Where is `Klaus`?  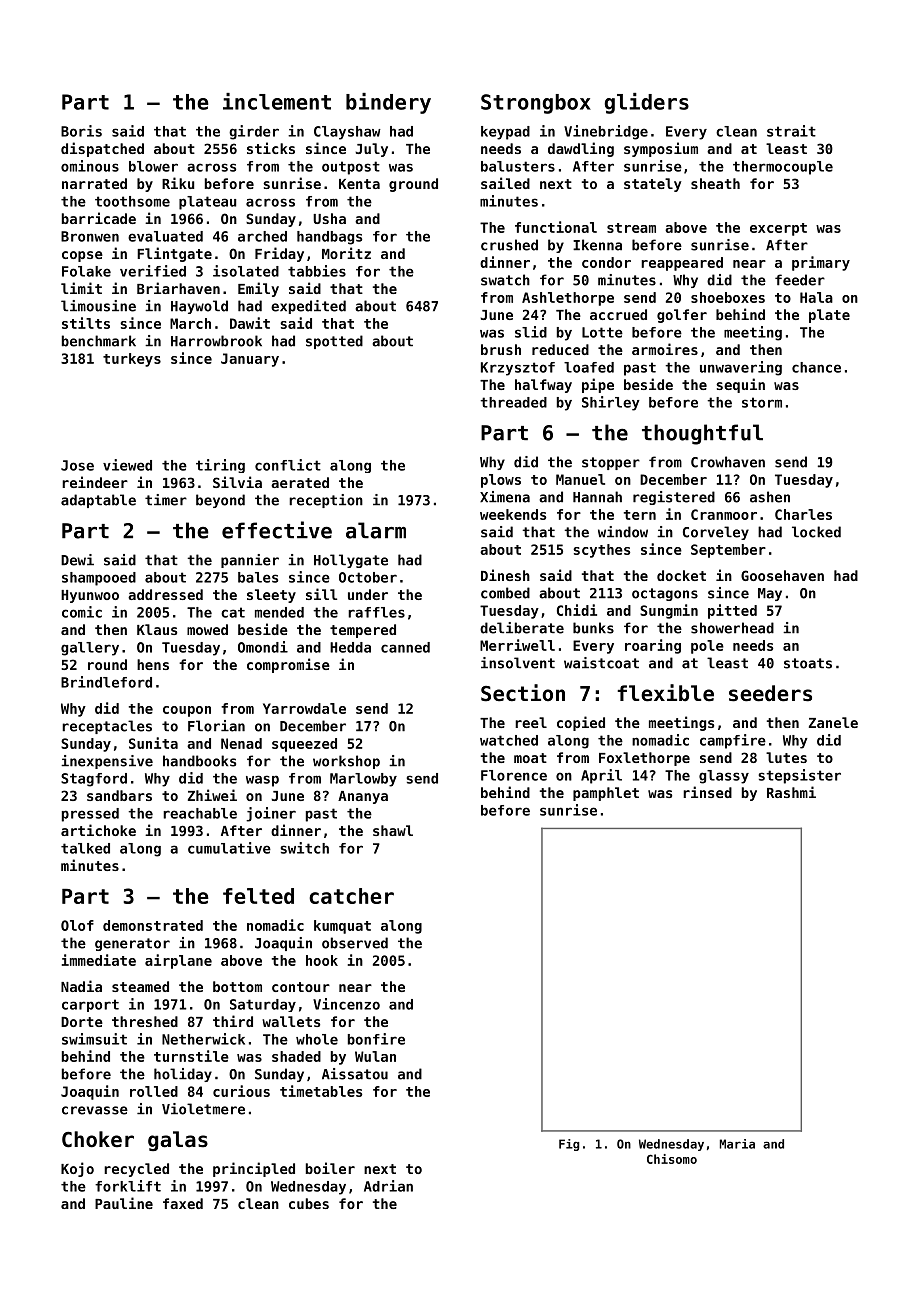 Klaus is located at coordinates (157, 629).
